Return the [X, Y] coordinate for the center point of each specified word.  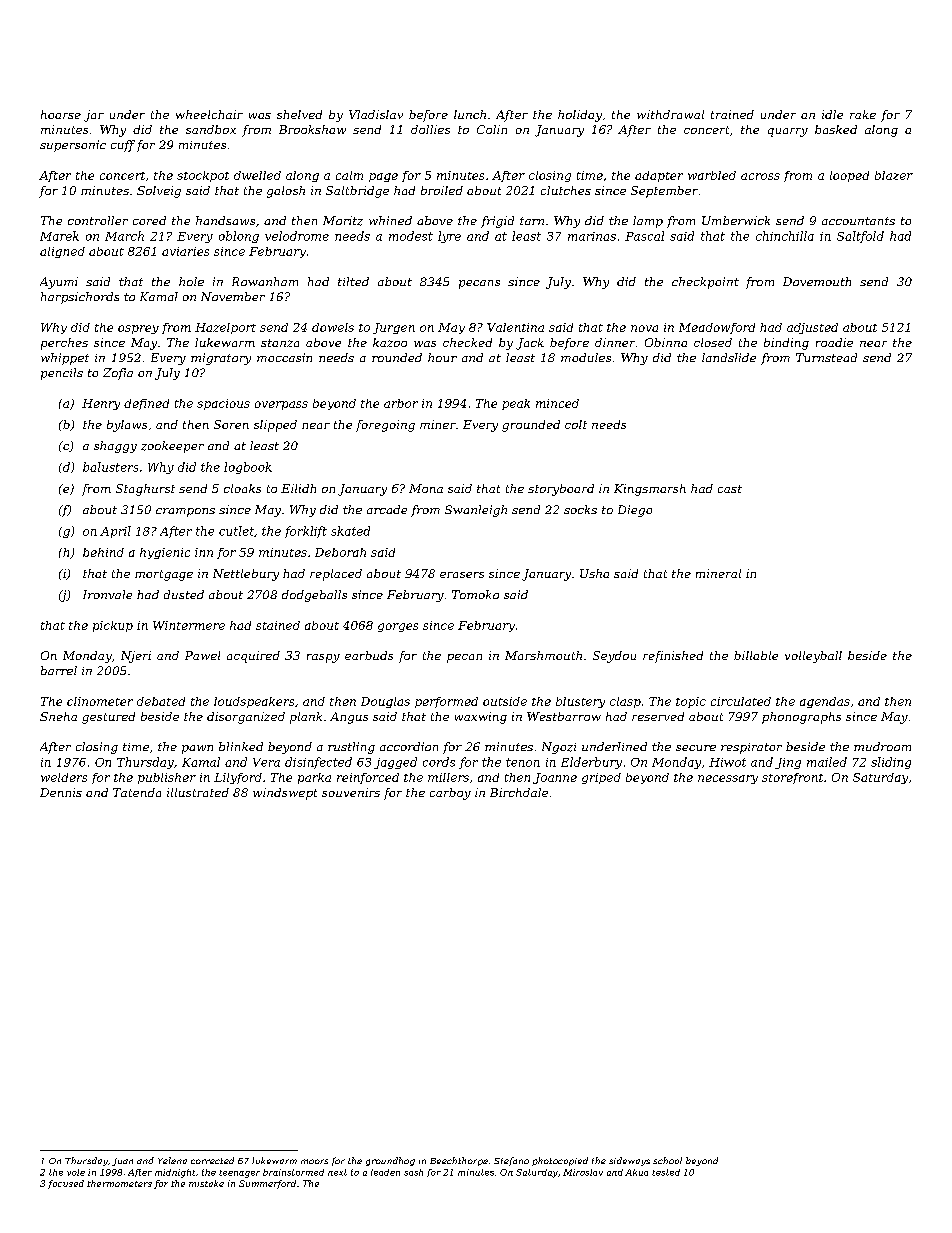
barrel [59, 670]
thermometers [119, 1183]
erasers [462, 575]
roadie [834, 342]
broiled [442, 190]
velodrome [297, 236]
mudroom [882, 746]
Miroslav [583, 1172]
